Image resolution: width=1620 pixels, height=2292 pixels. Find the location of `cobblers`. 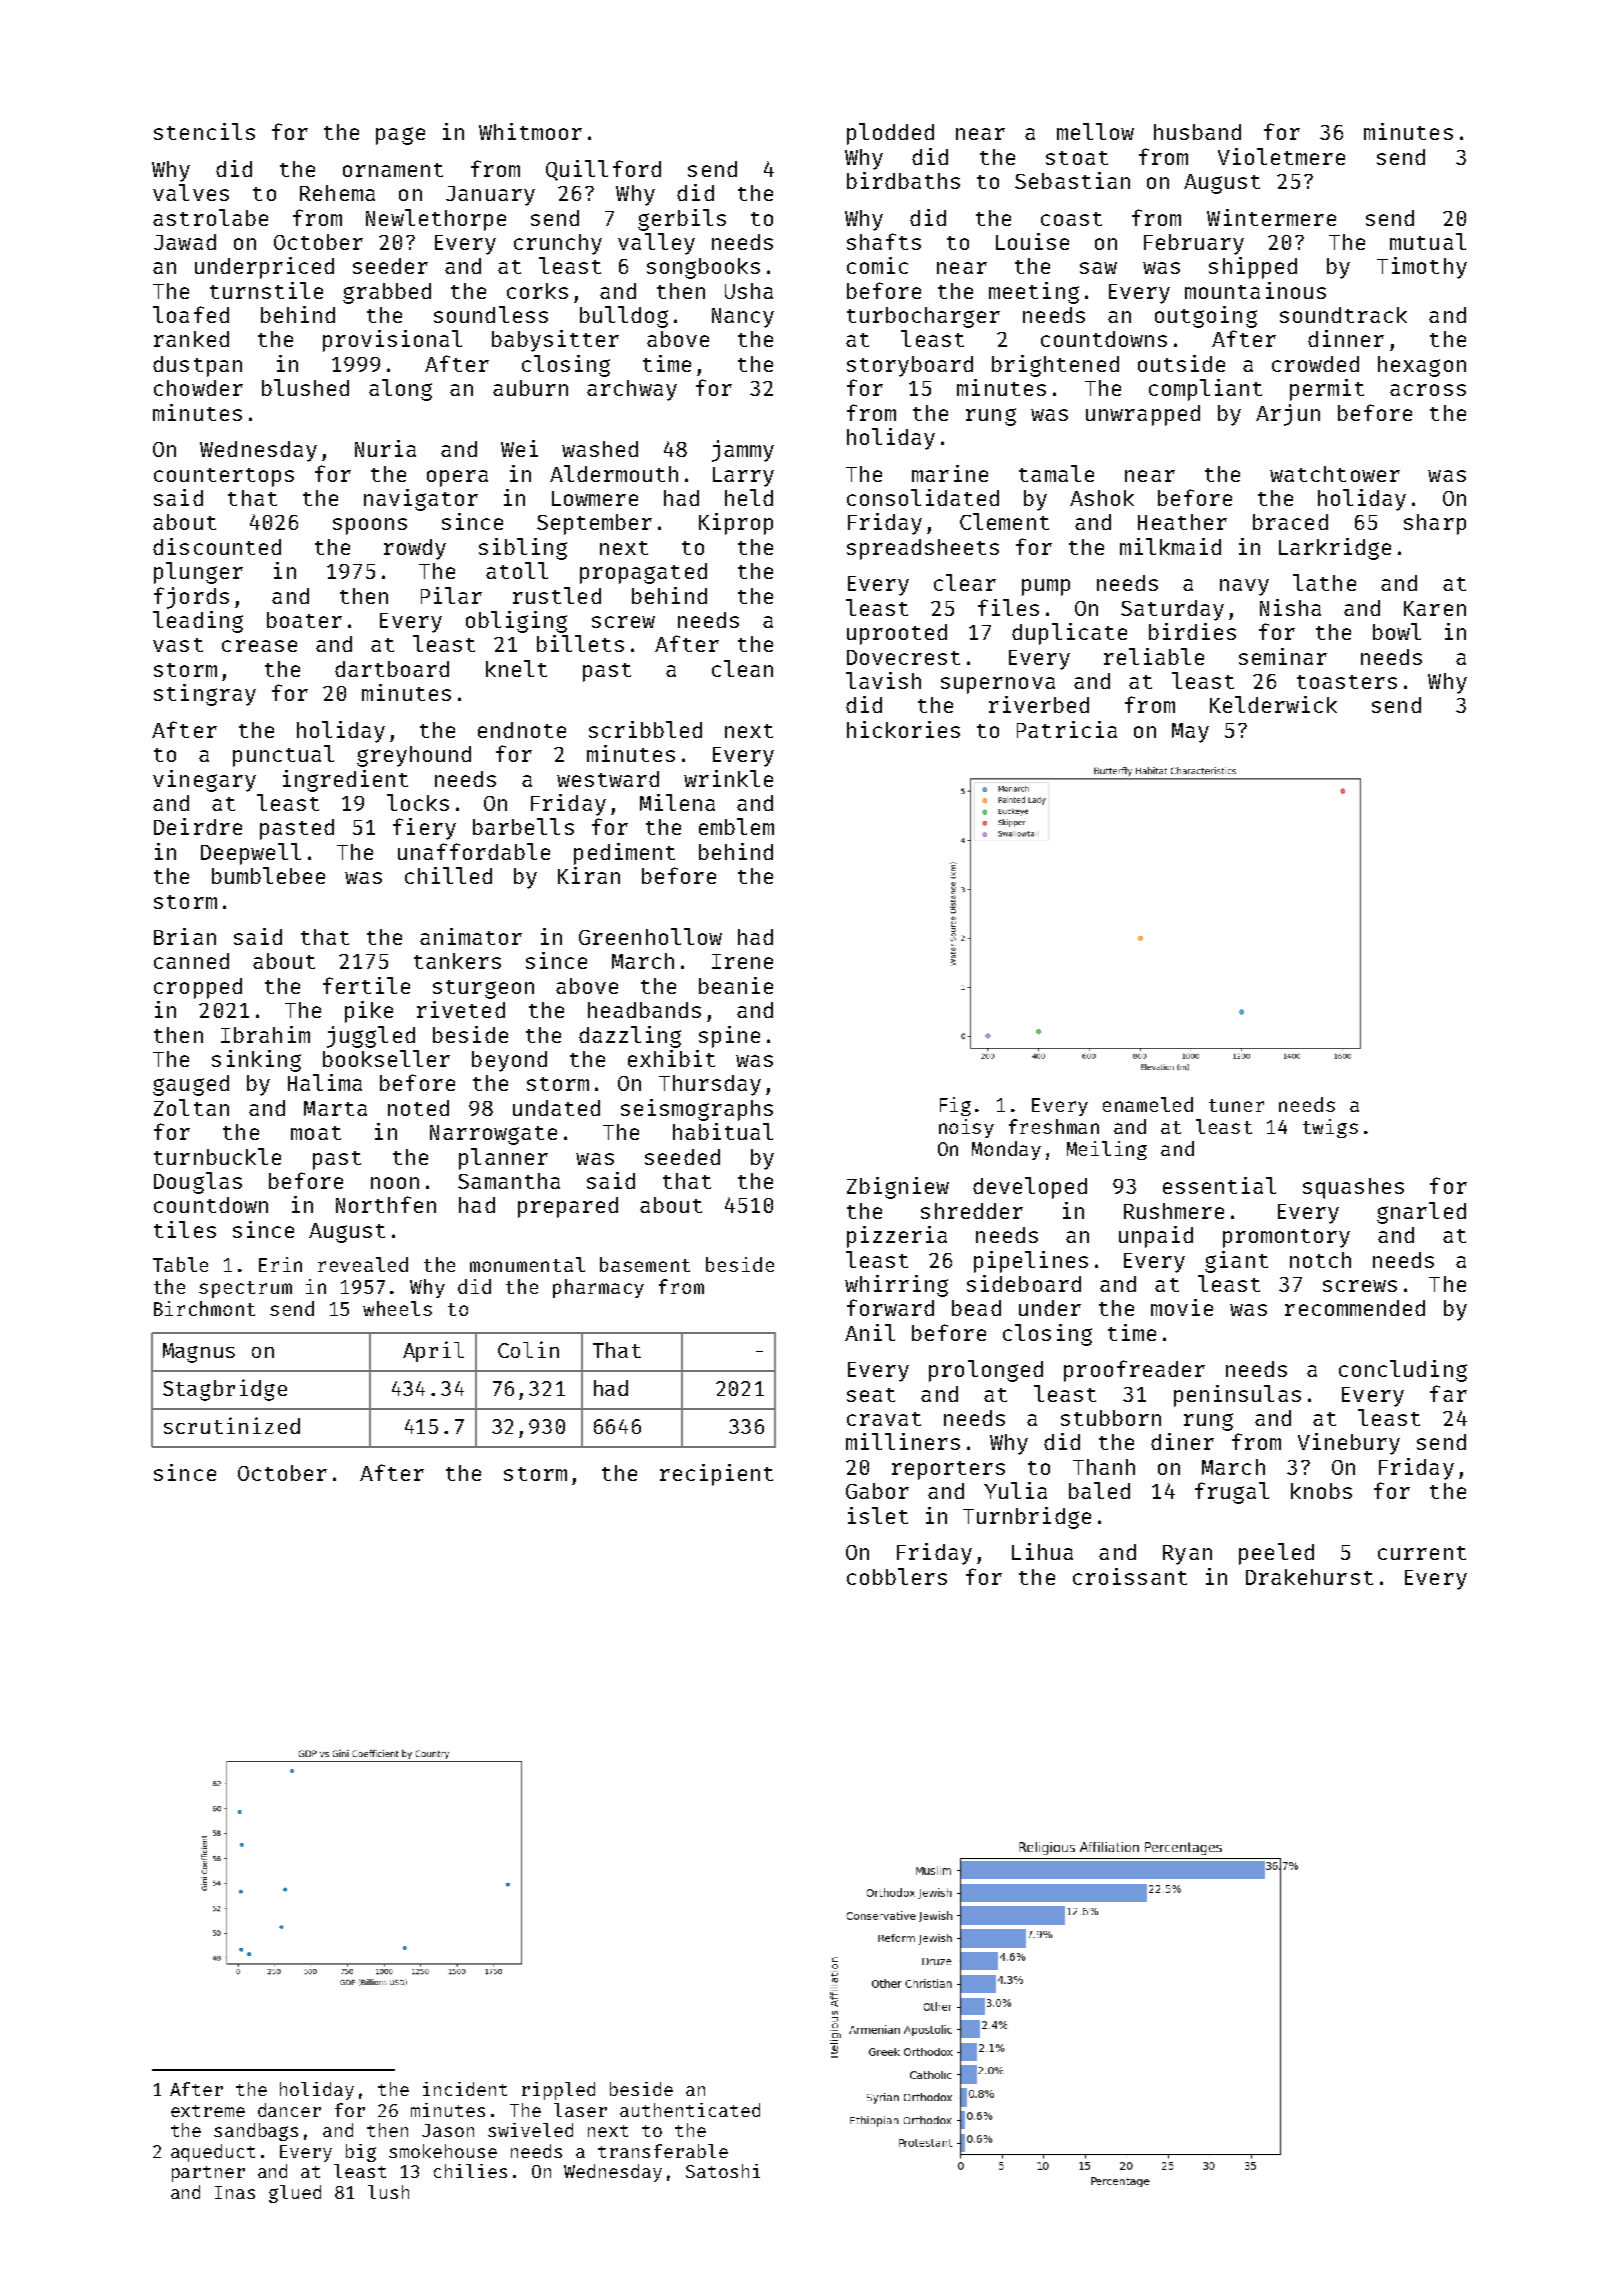

cobblers is located at coordinates (897, 1576).
